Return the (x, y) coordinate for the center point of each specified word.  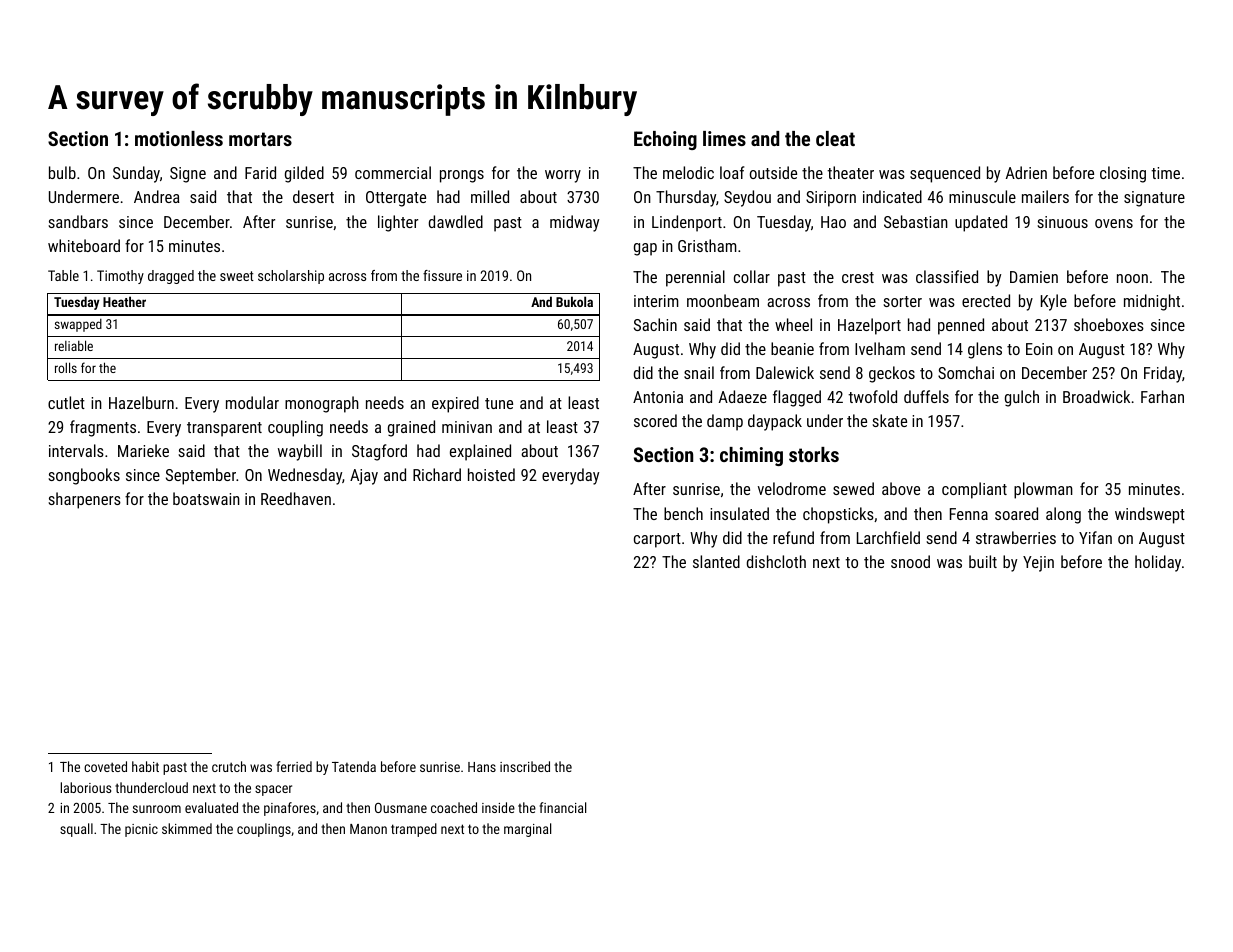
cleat (835, 138)
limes (724, 138)
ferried (294, 766)
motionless (179, 138)
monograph (322, 404)
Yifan (1095, 537)
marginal (527, 830)
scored (655, 420)
